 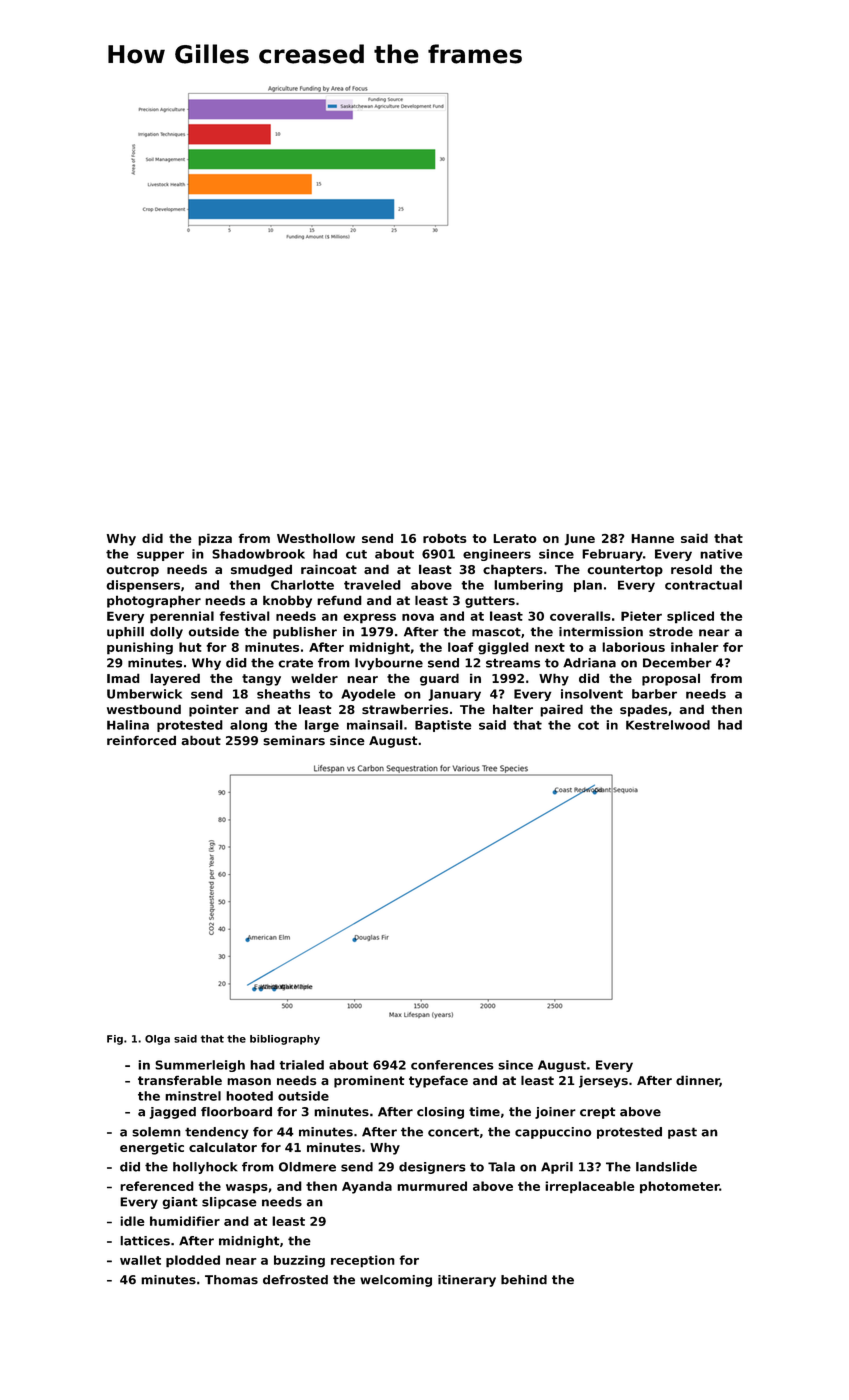 I want to click on seminars, so click(x=294, y=741).
